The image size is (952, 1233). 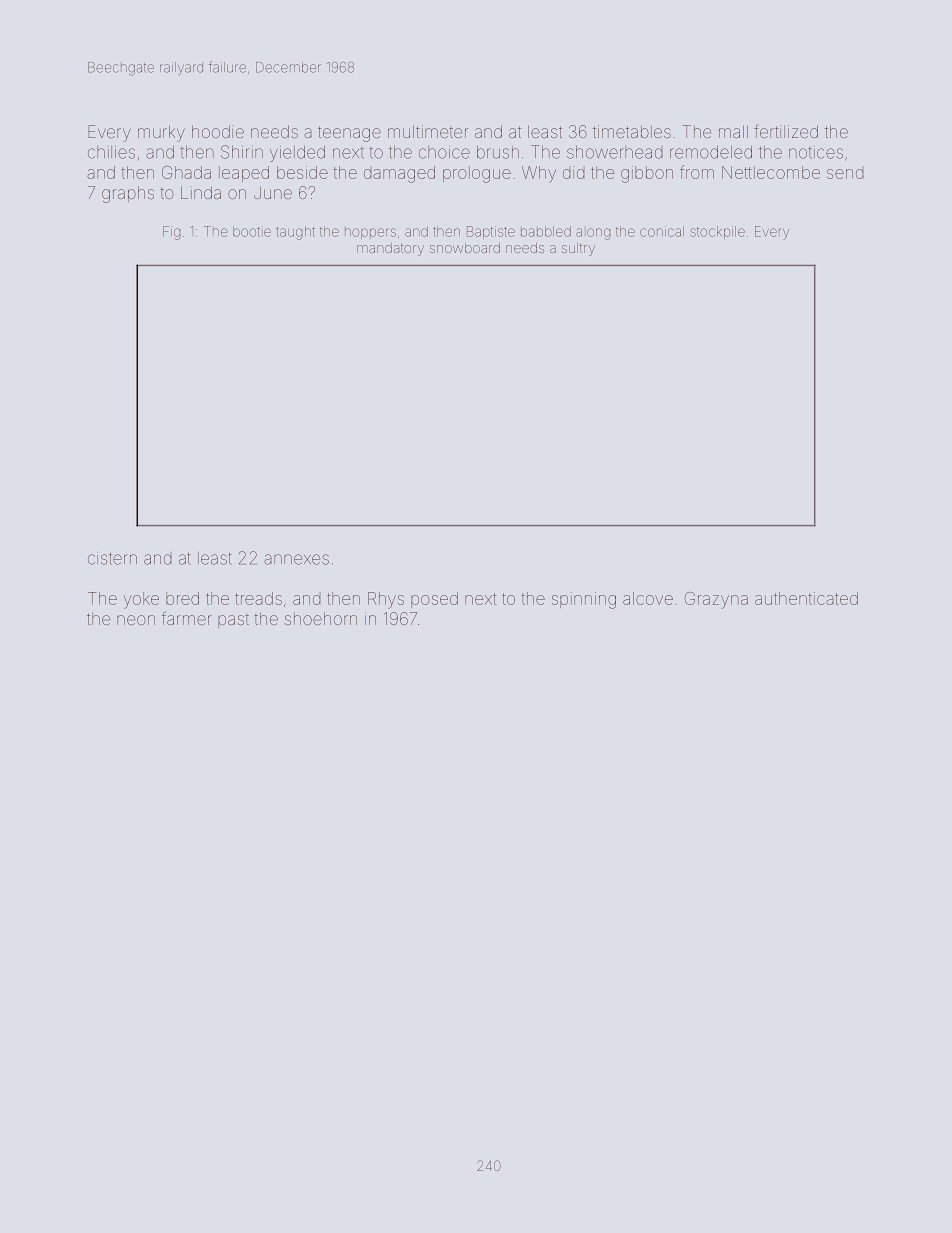 I want to click on cistern, so click(x=112, y=559).
